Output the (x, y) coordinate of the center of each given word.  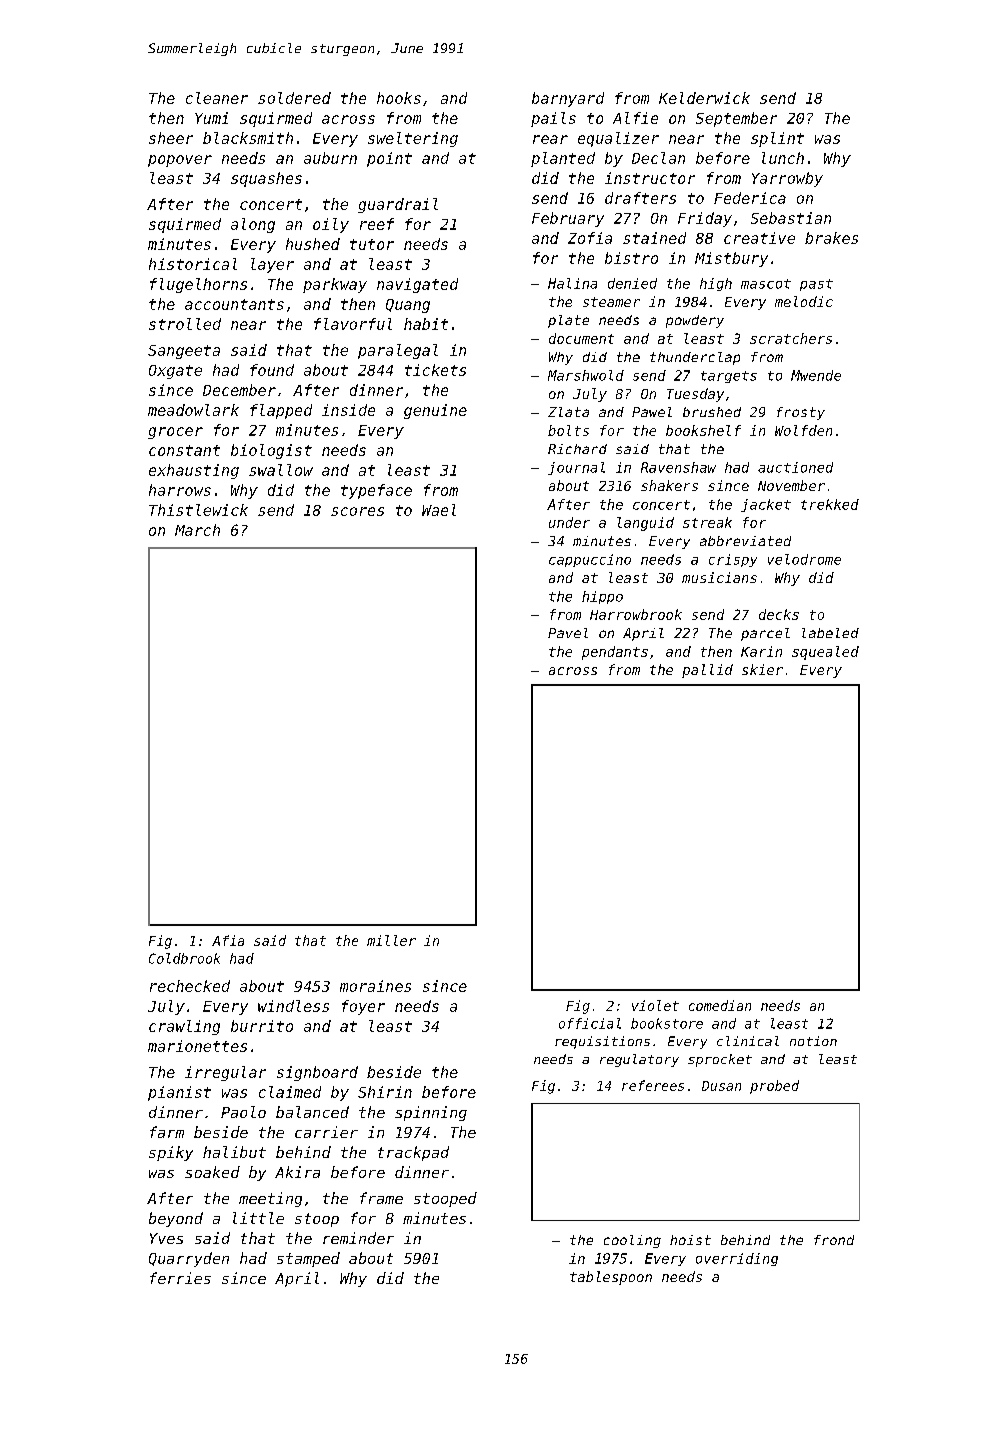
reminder (358, 1238)
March (197, 530)
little (258, 1218)
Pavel (568, 633)
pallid (707, 671)
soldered (294, 98)
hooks (399, 98)
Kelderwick (704, 98)
